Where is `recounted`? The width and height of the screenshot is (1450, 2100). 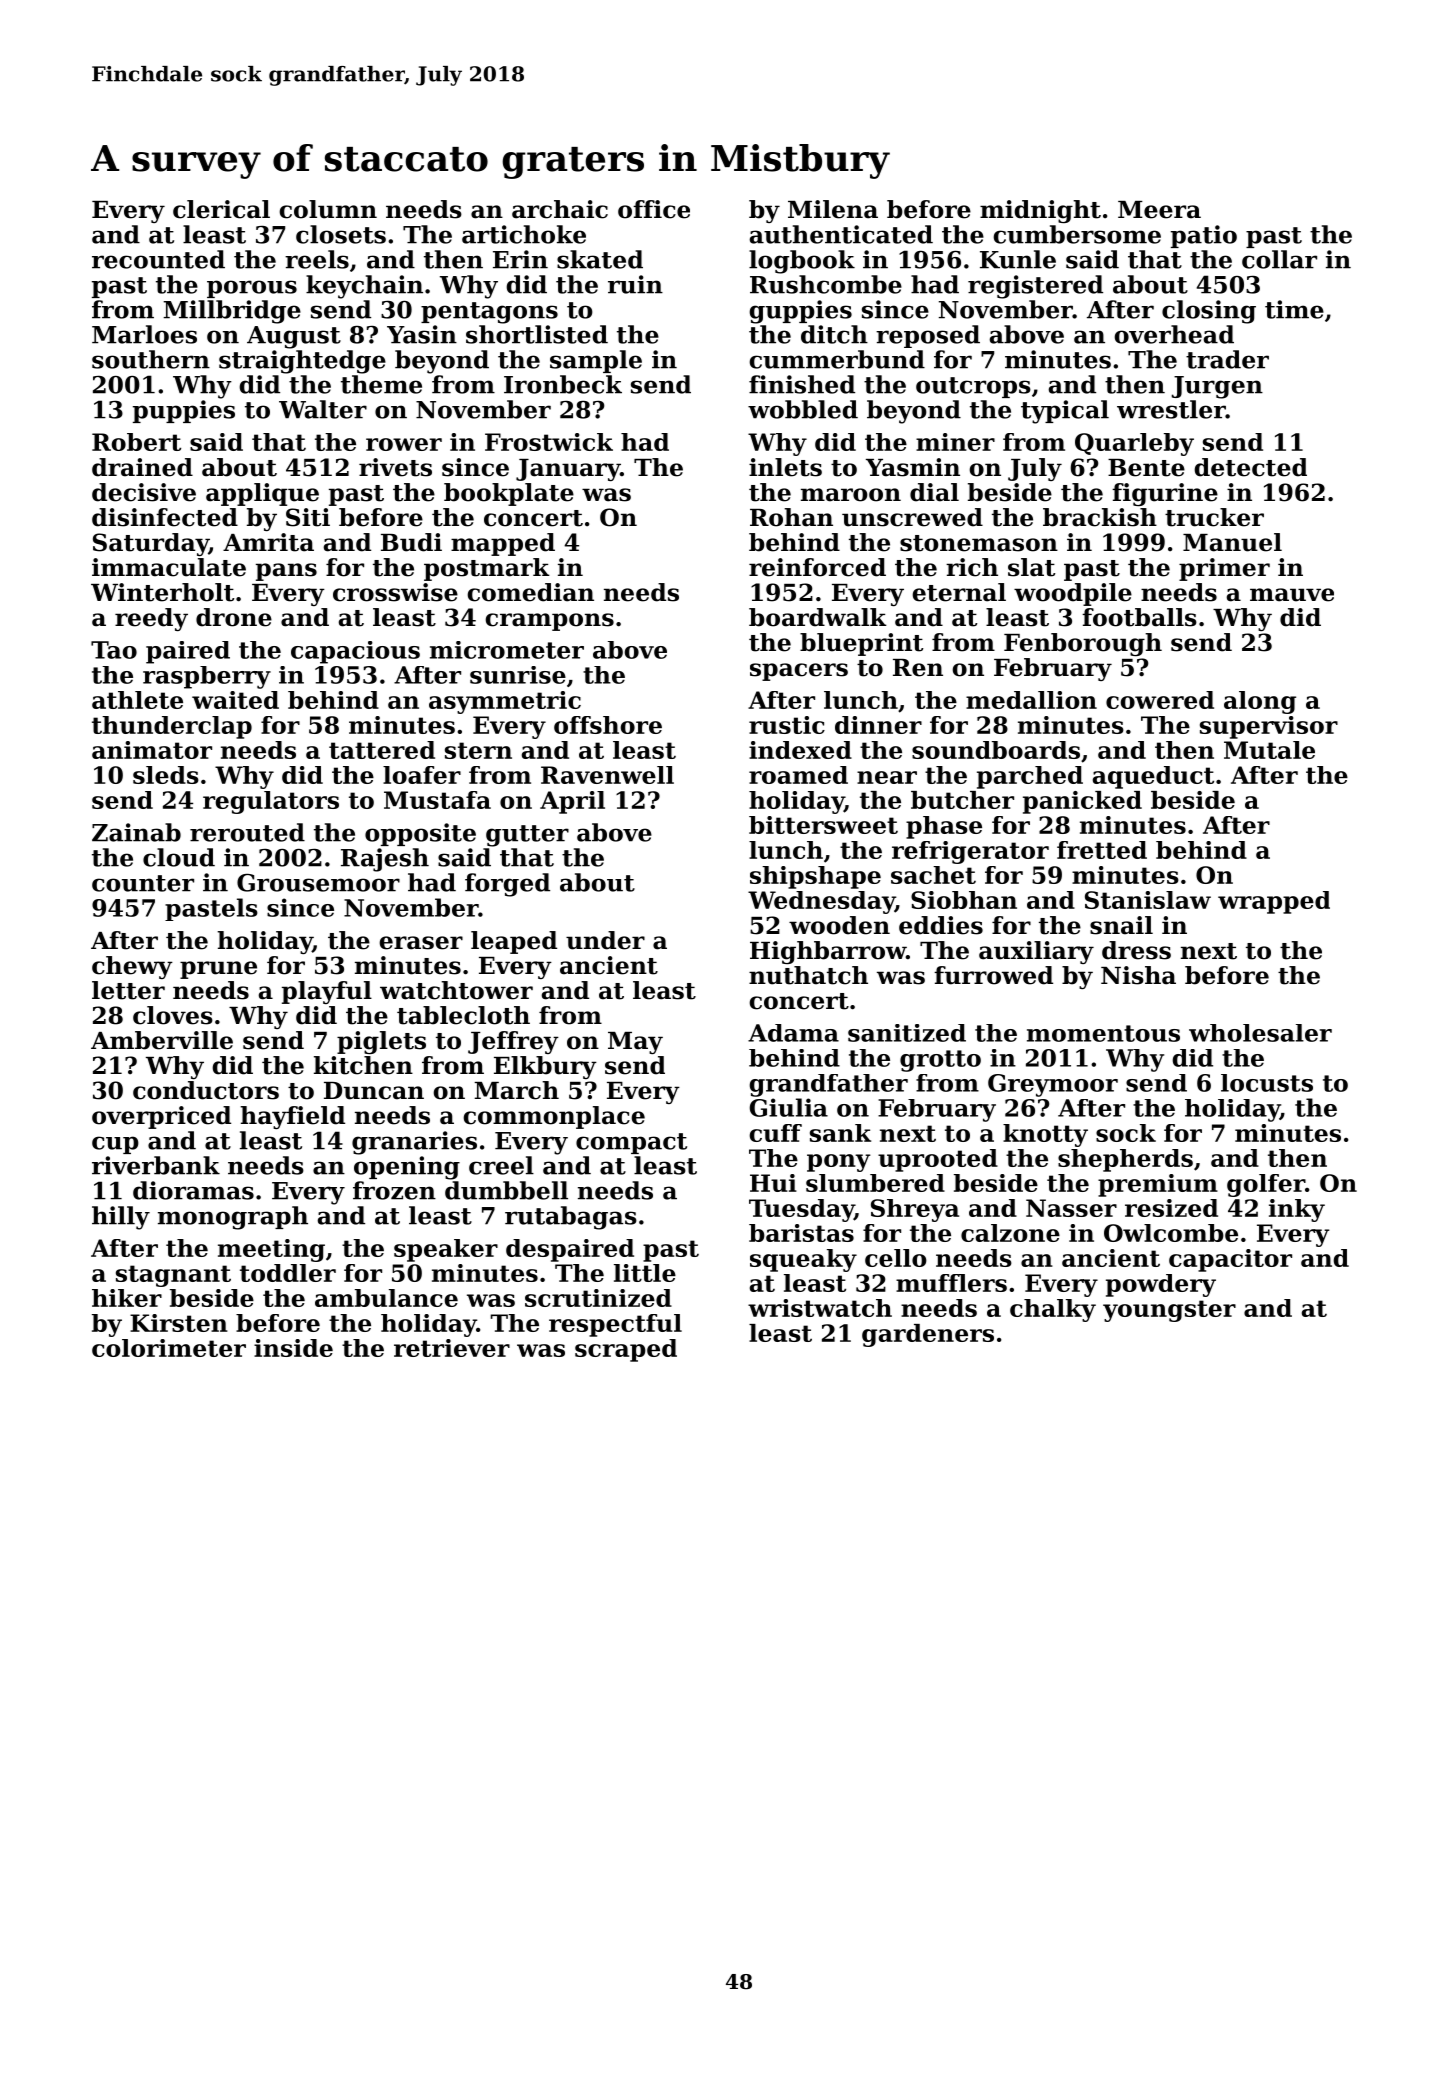
recounted is located at coordinates (158, 259).
